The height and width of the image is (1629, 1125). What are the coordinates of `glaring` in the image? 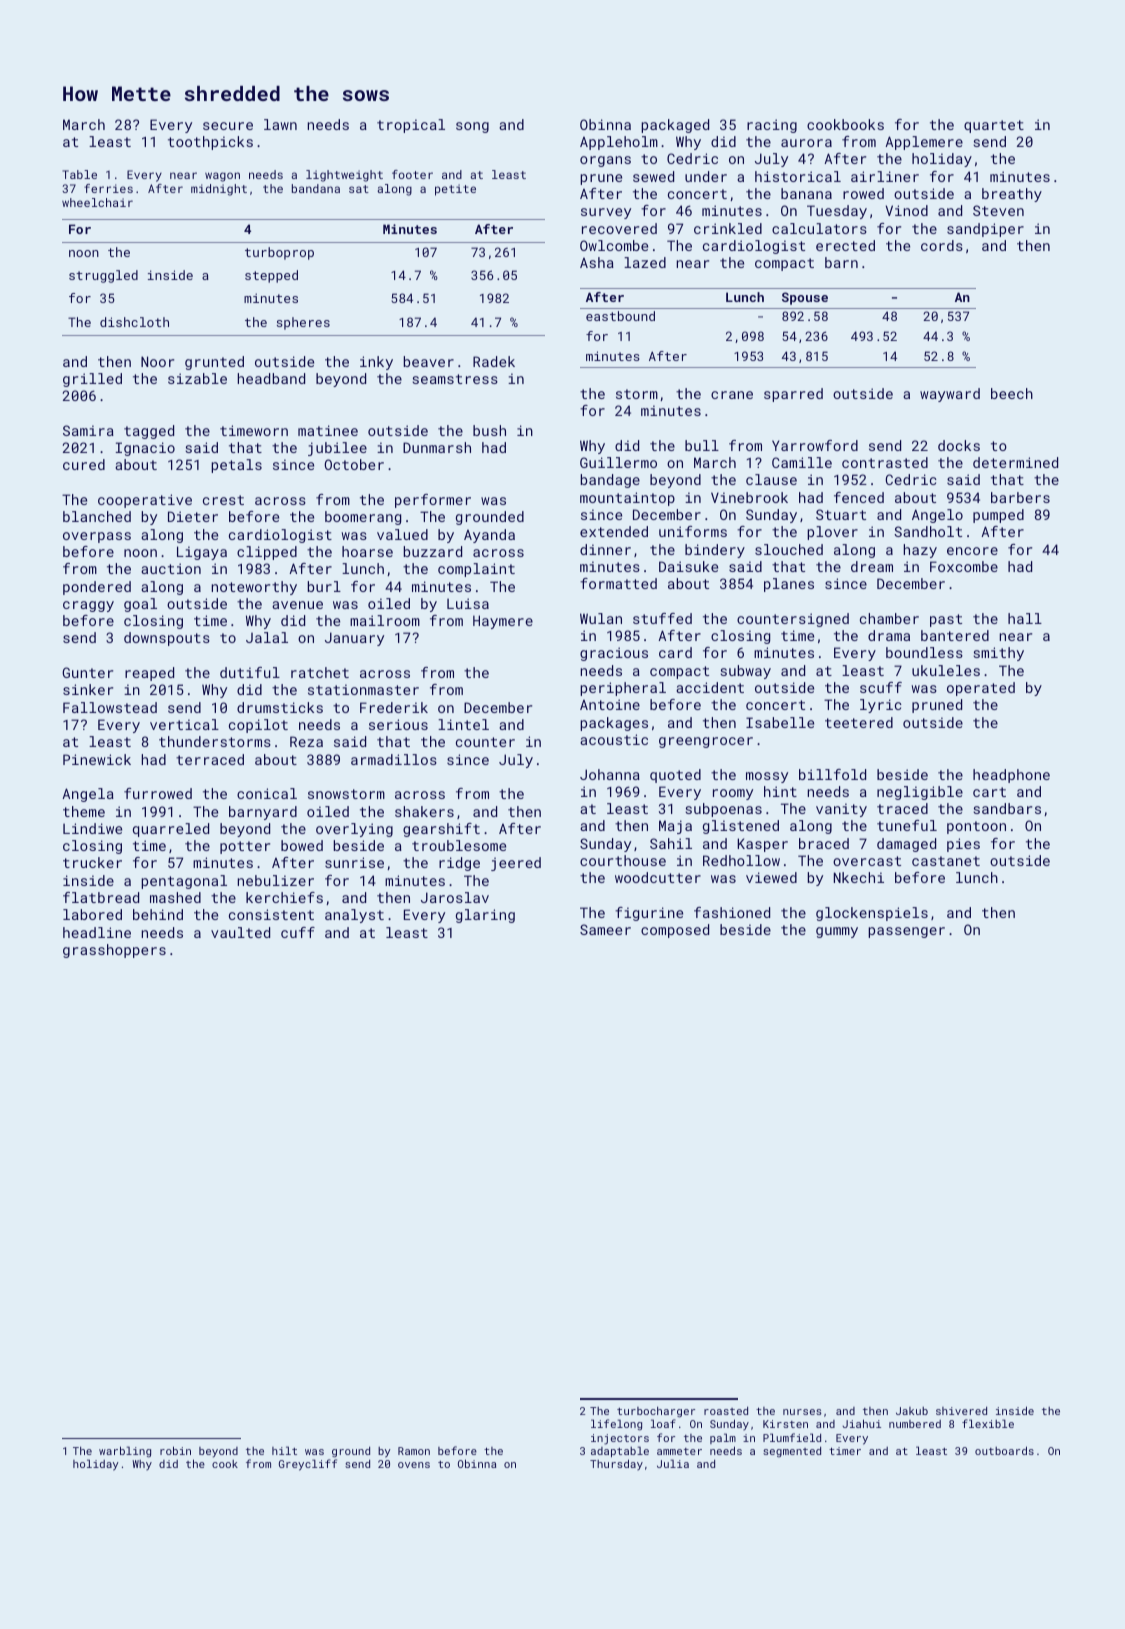 It's located at (485, 916).
